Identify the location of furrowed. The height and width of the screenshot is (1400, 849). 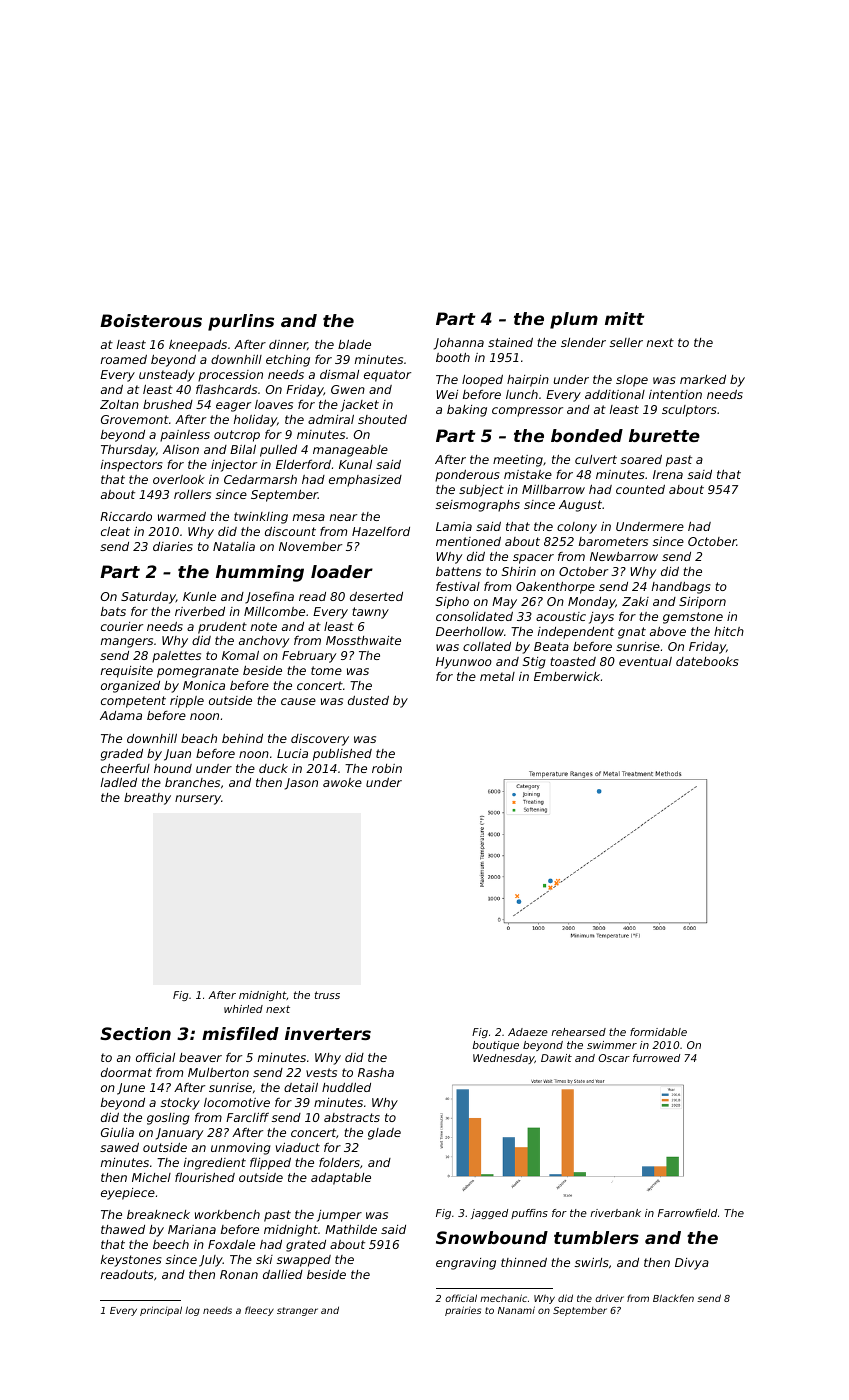
(656, 1058).
